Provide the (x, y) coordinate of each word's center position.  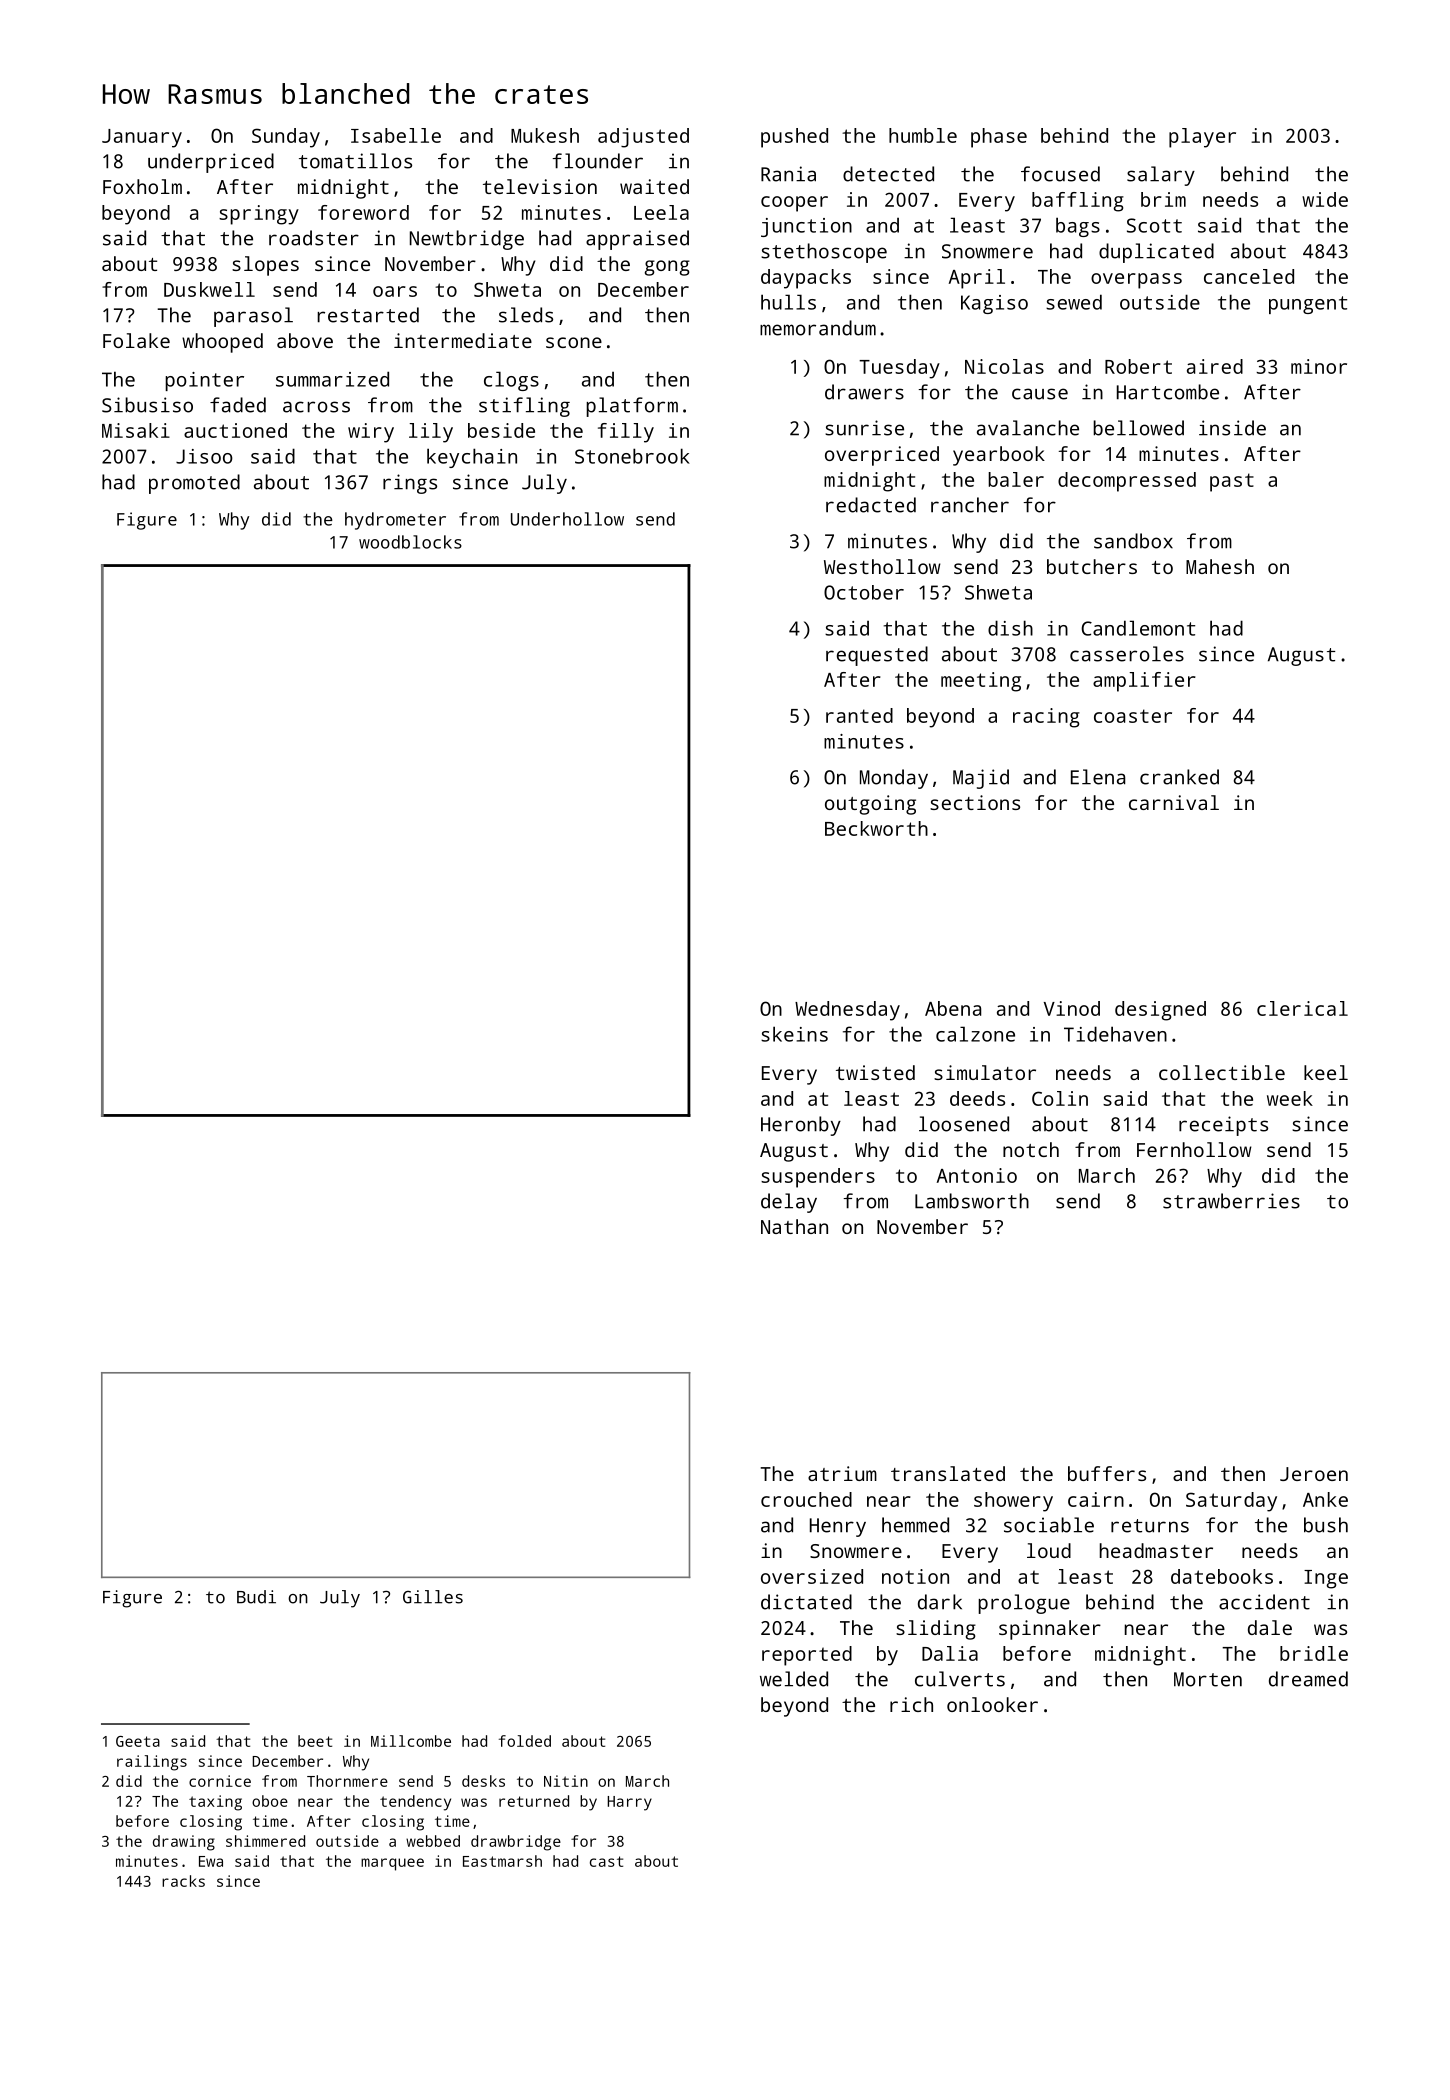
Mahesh (1220, 566)
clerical (1302, 1008)
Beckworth (876, 828)
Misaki (136, 430)
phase (999, 138)
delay (789, 1203)
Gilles (433, 1597)
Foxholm (142, 186)
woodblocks (410, 542)
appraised (637, 240)
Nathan (794, 1226)
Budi (256, 1597)
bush (1326, 1525)
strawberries (1231, 1201)
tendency (415, 1803)
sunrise (864, 428)
